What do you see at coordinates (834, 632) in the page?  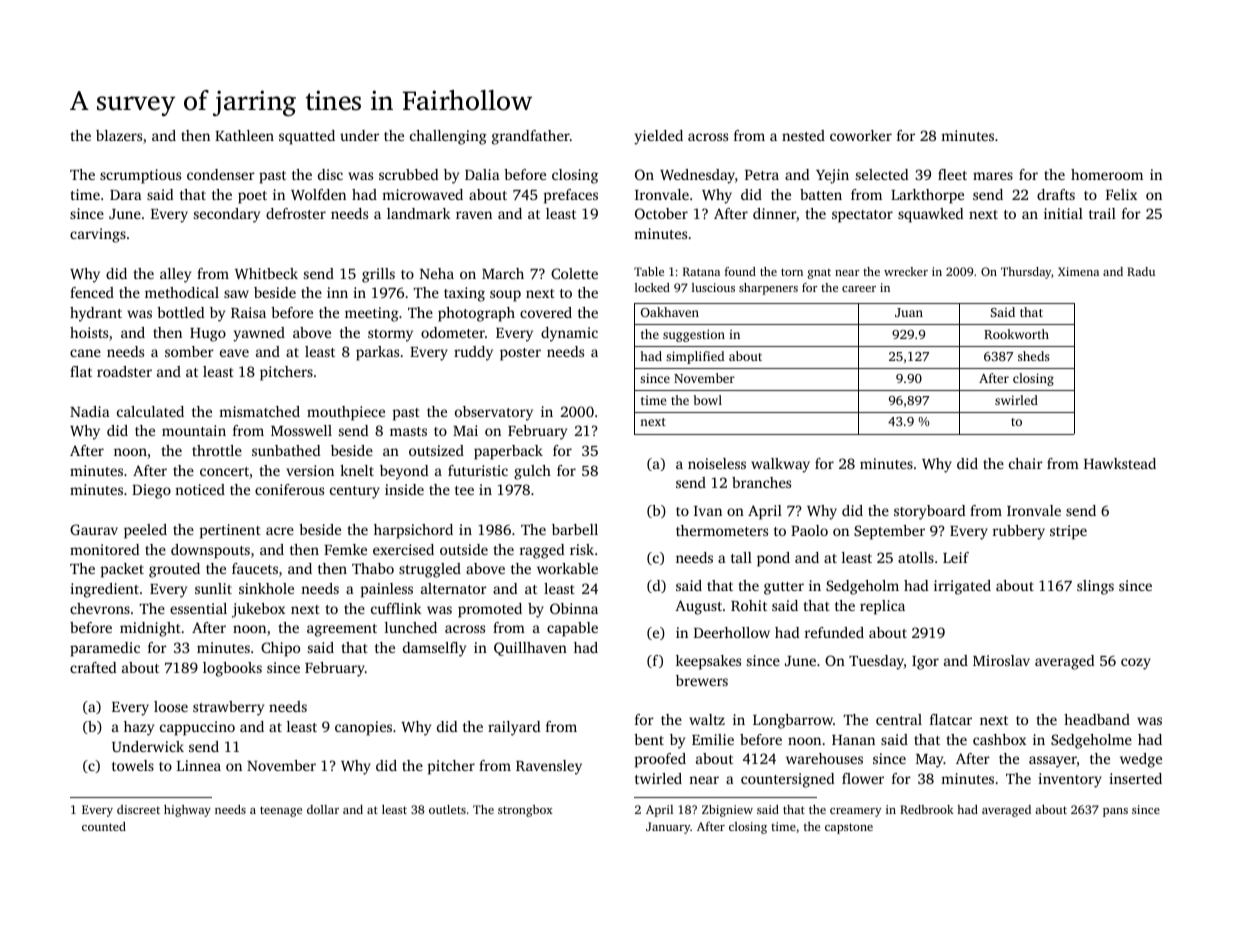 I see `refunded` at bounding box center [834, 632].
